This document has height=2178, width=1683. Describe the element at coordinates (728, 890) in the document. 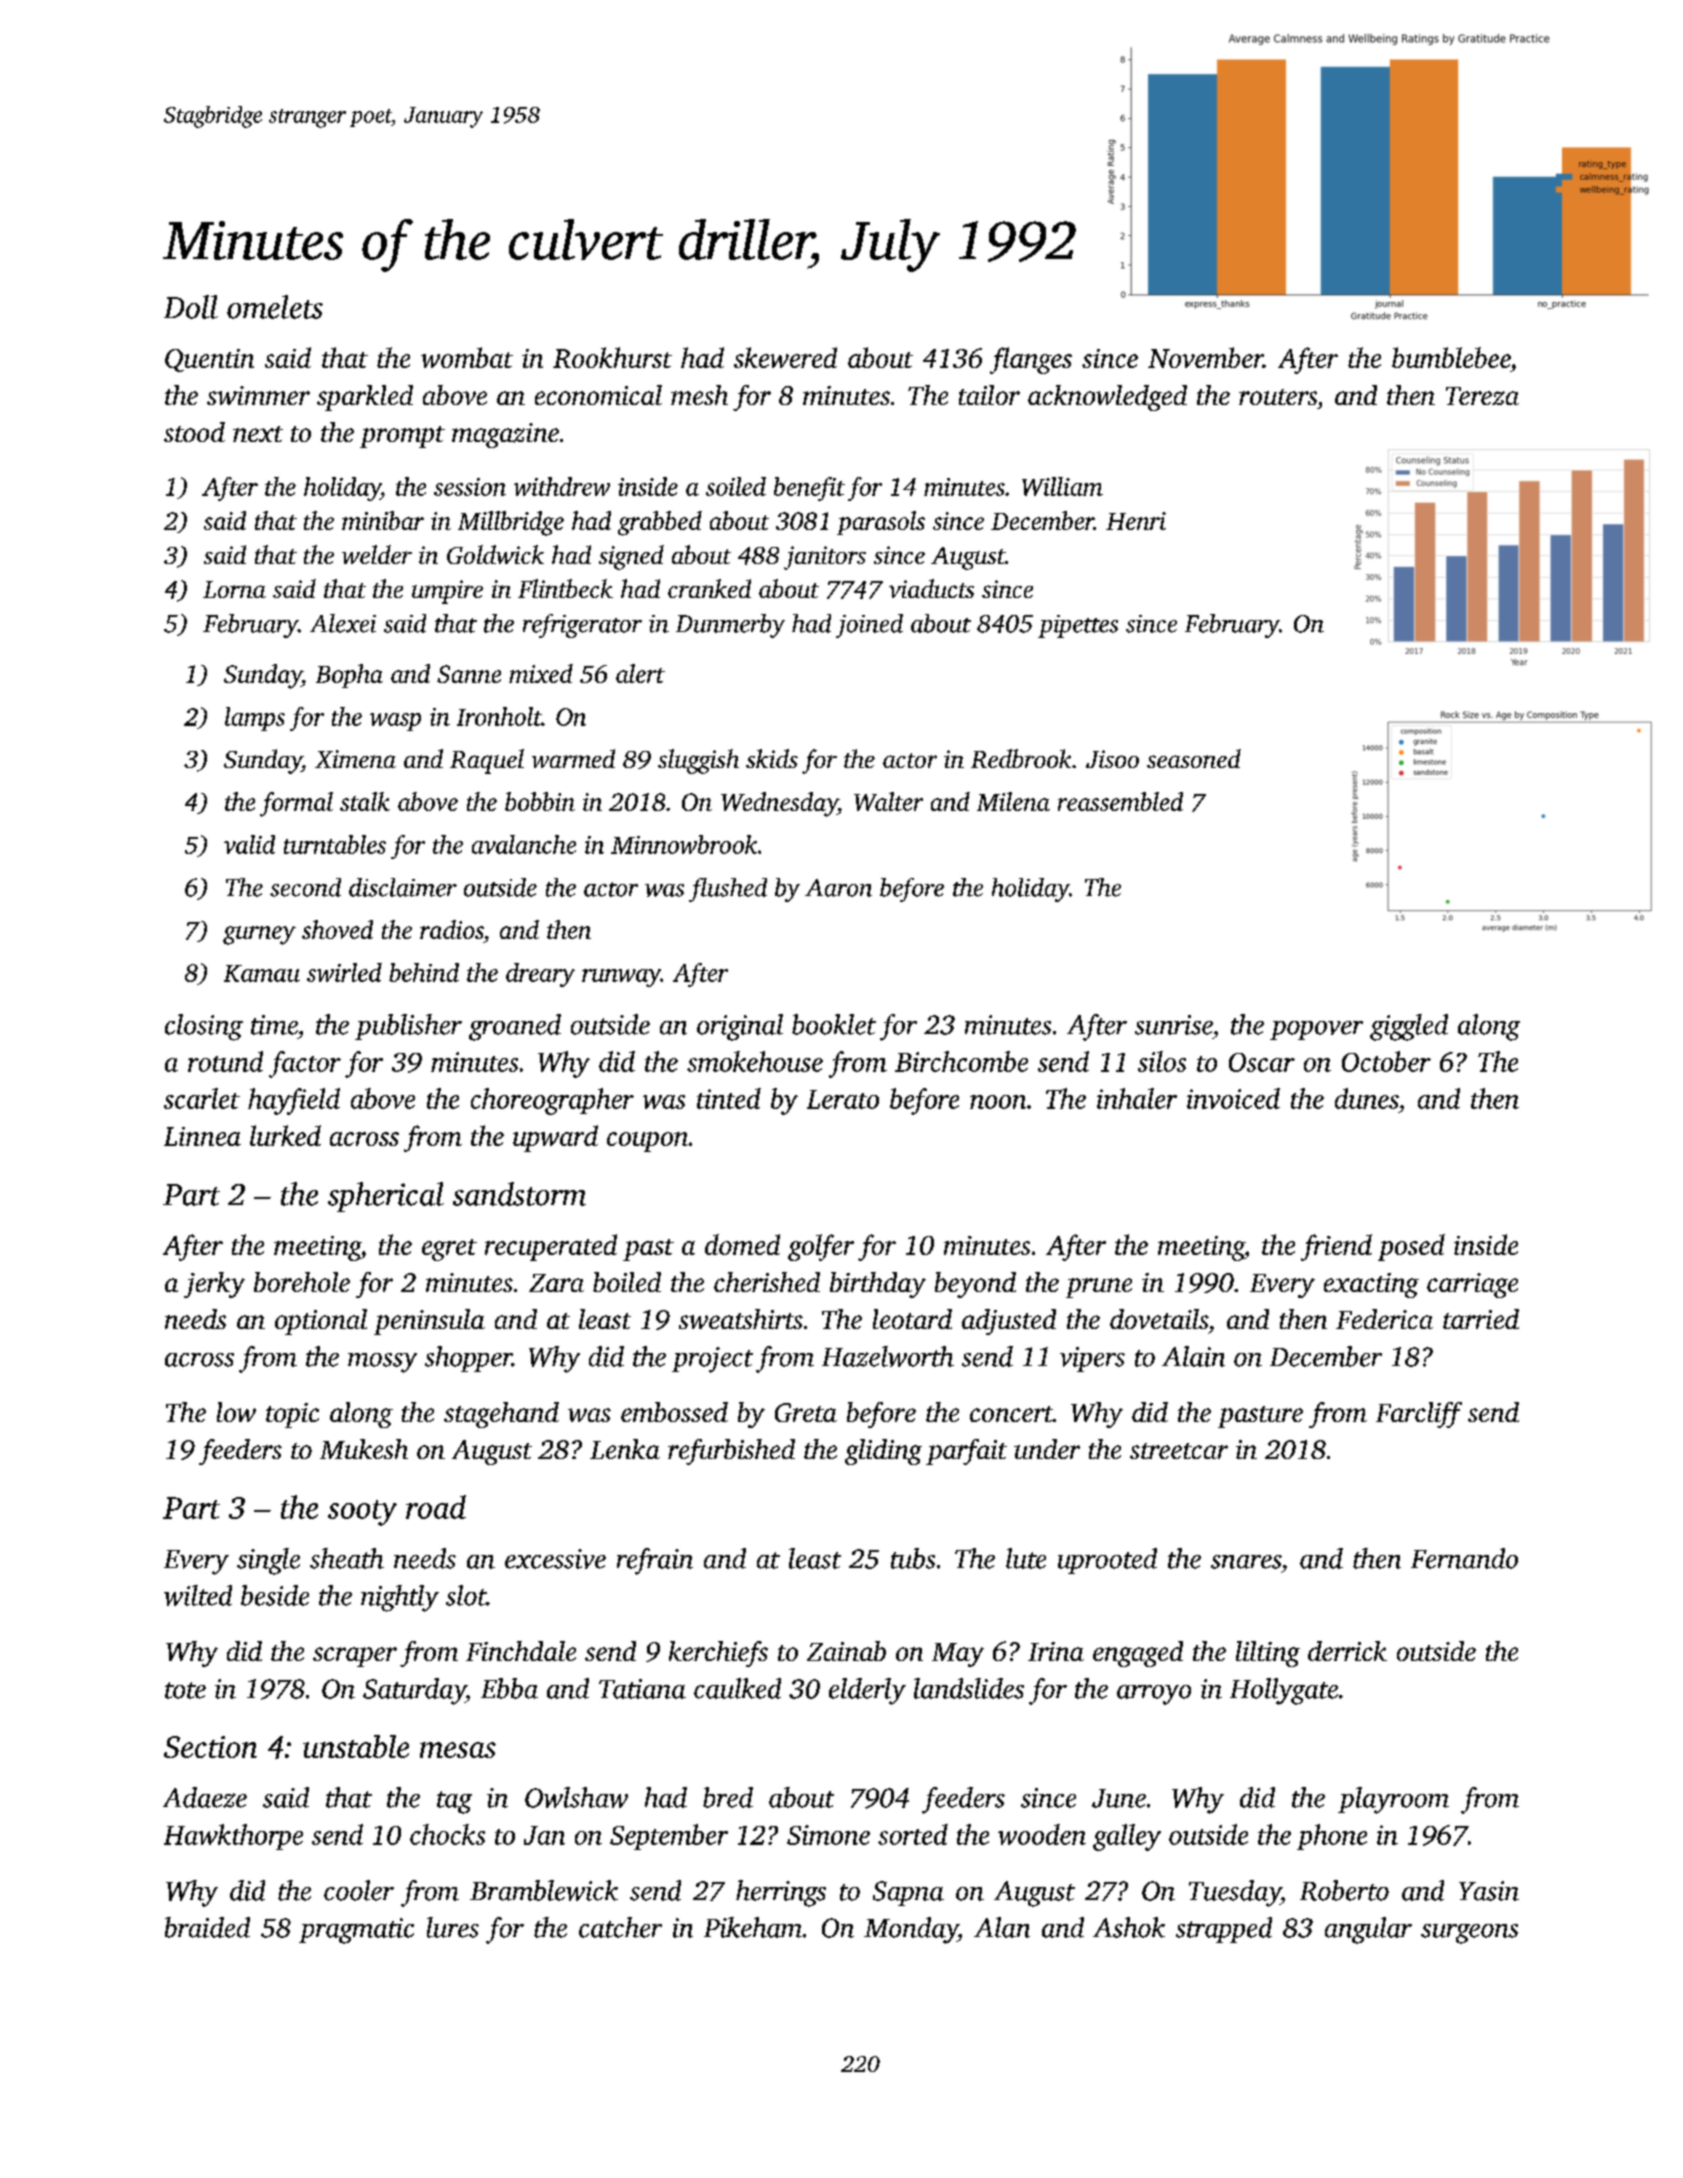

I see `flushed` at that location.
